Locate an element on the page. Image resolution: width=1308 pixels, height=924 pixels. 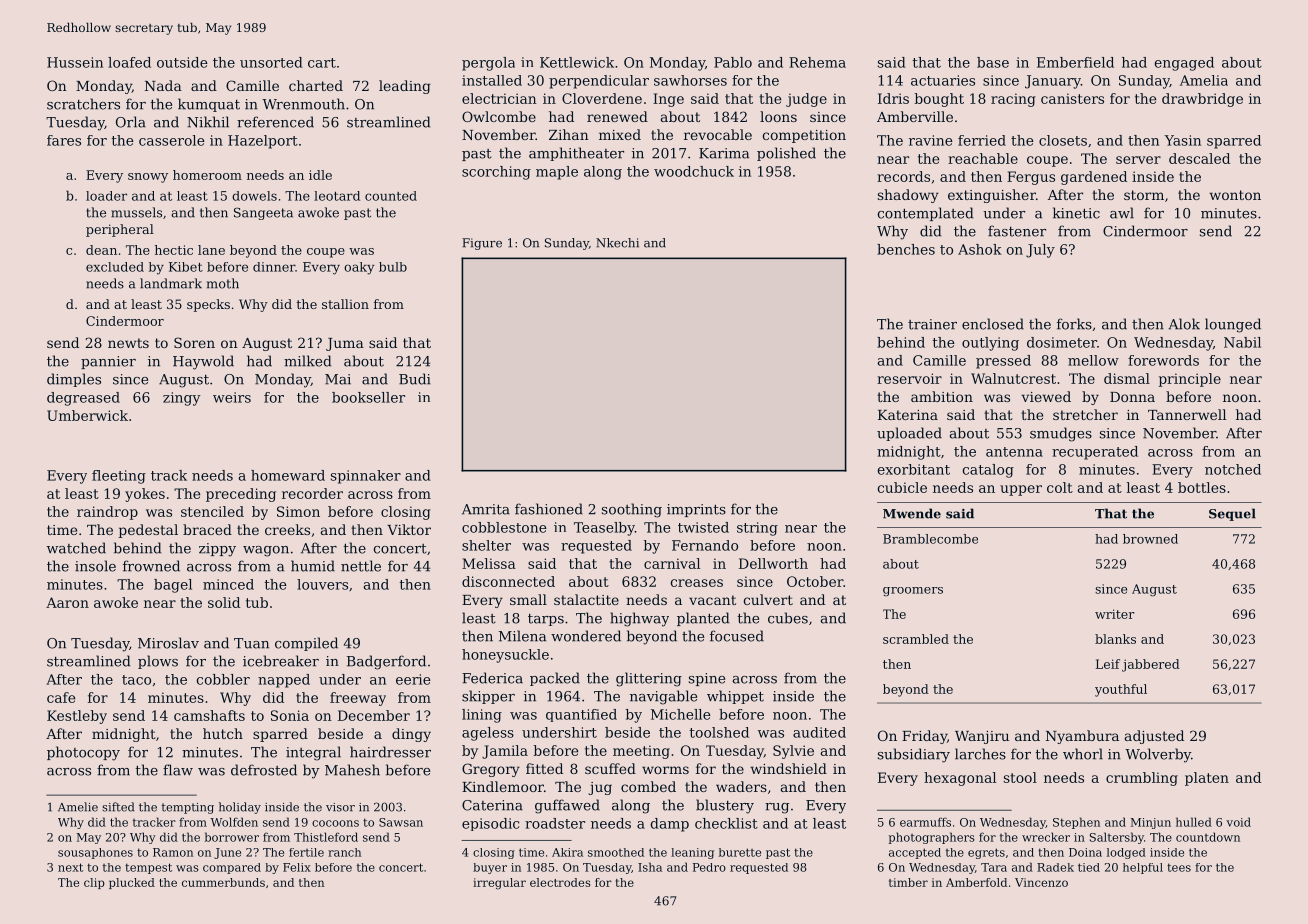
bottles is located at coordinates (1202, 487).
